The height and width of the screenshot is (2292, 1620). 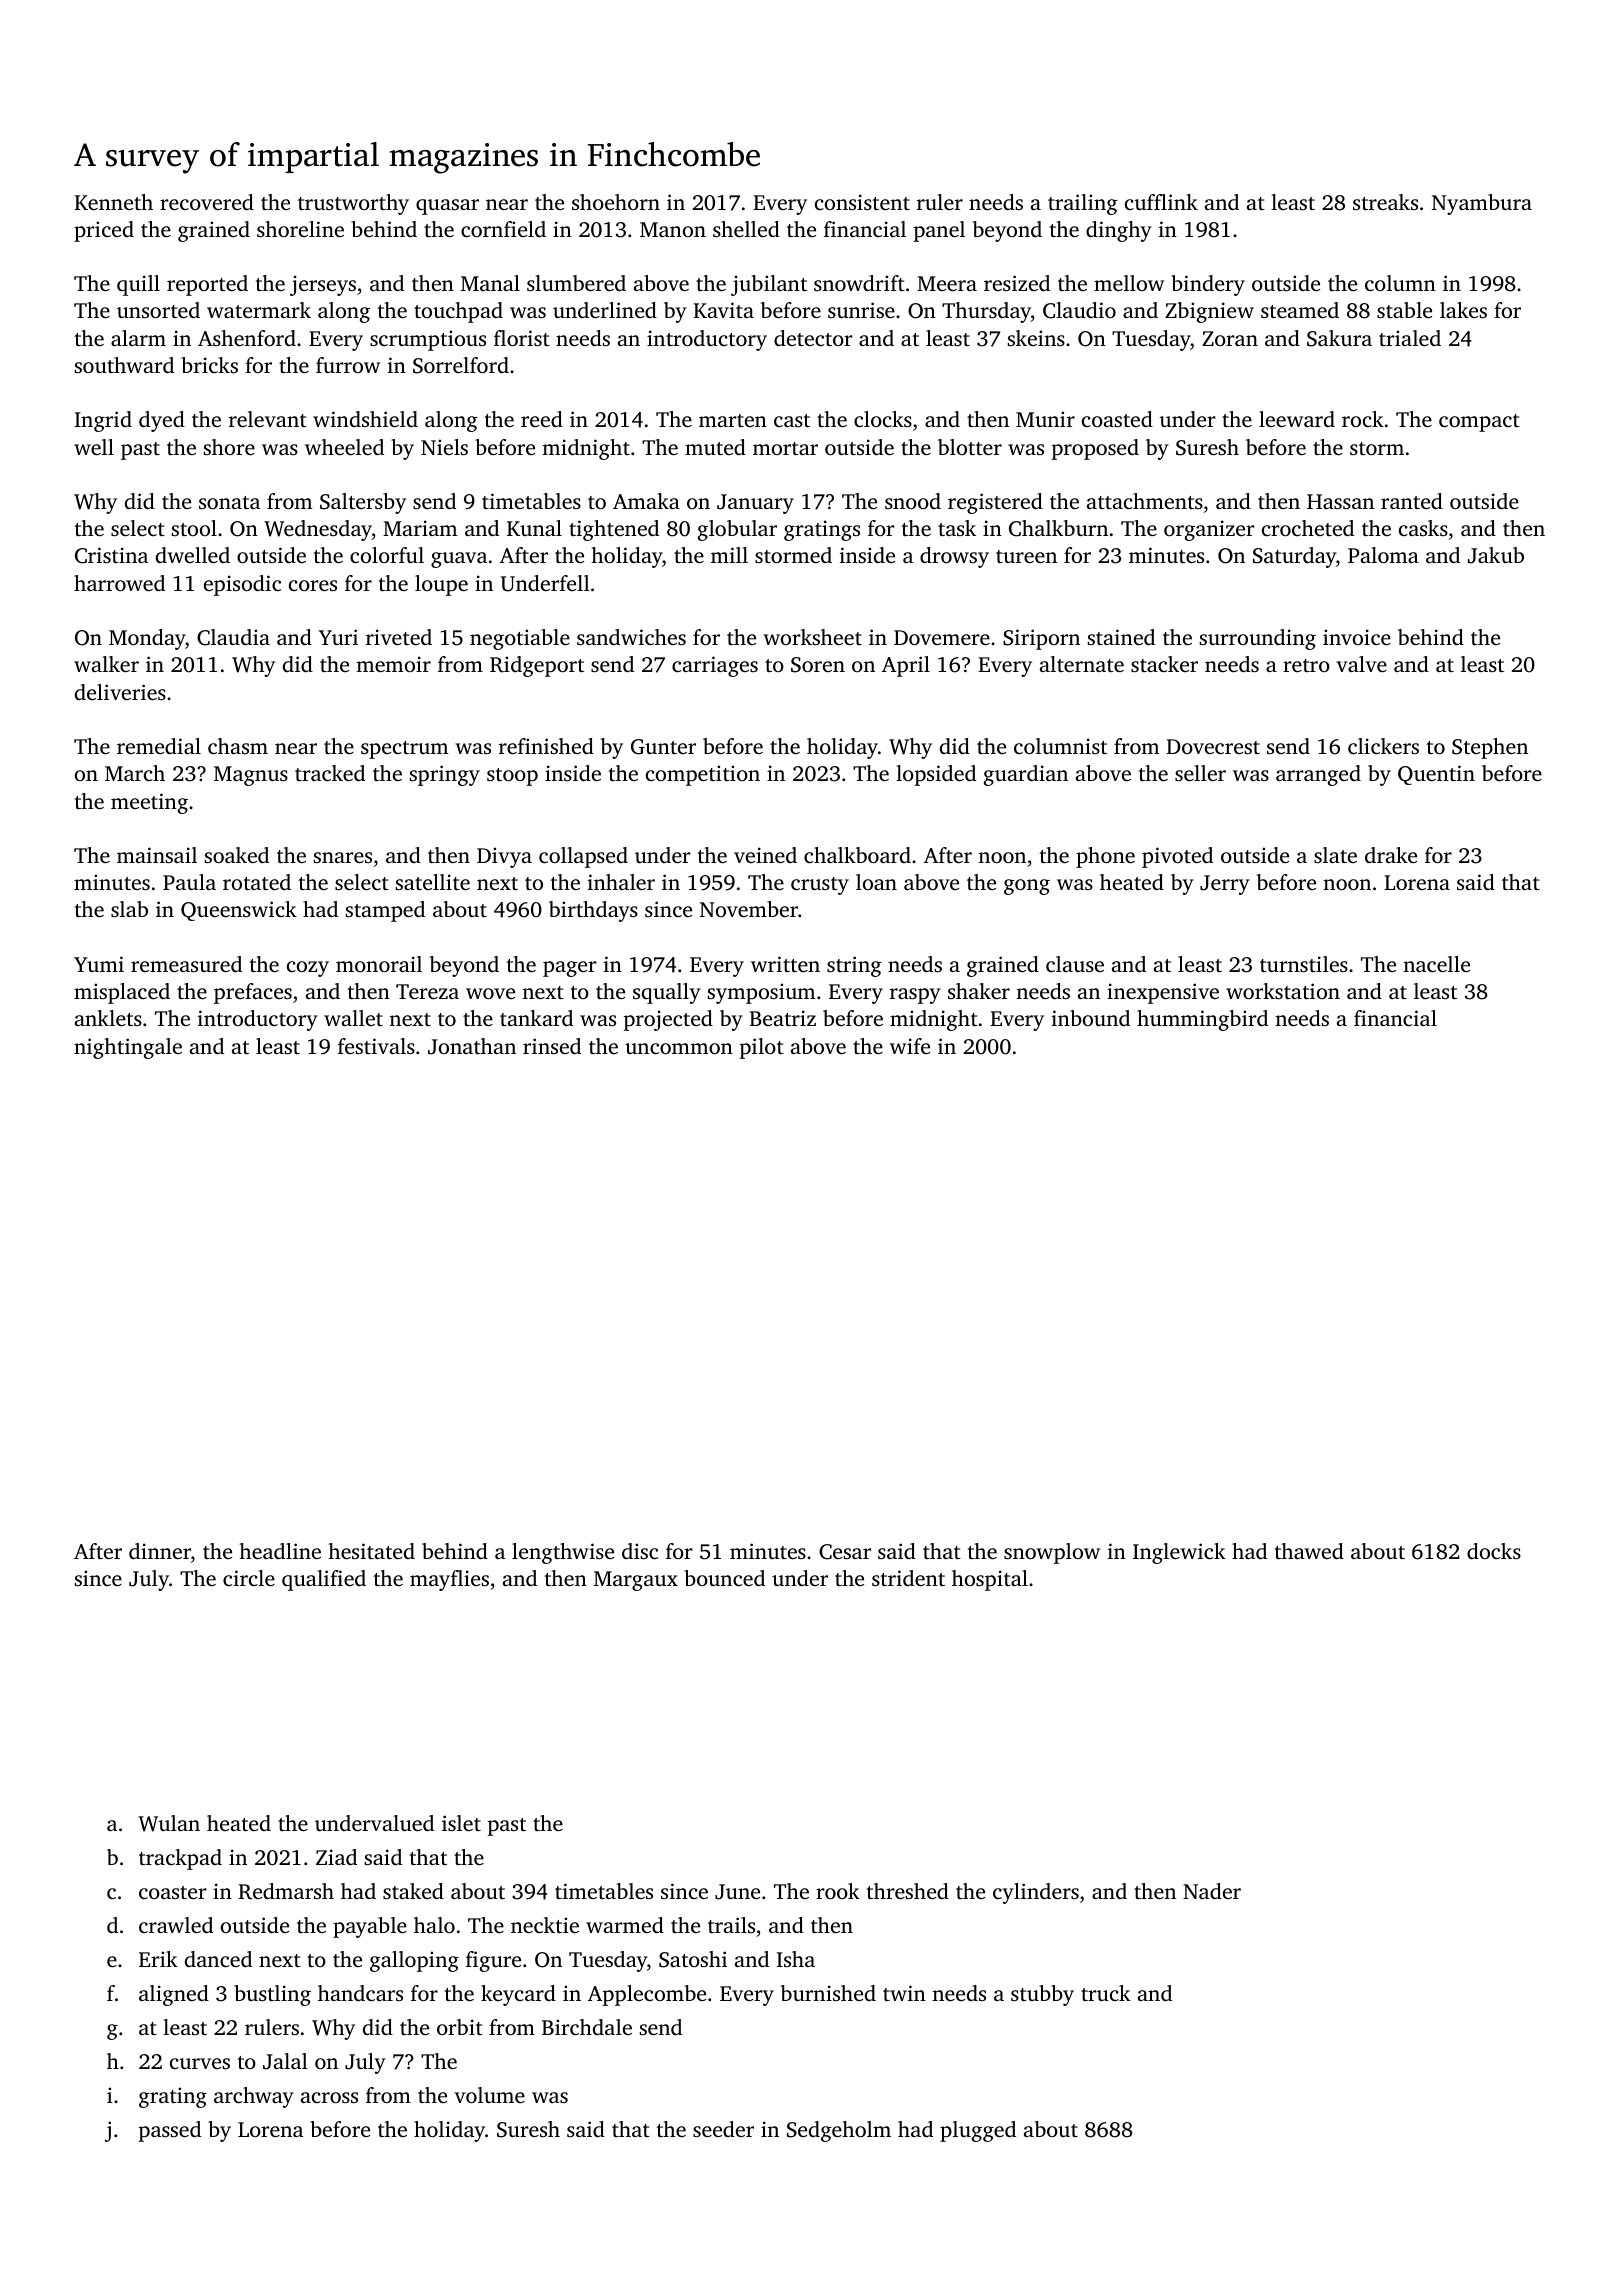 What do you see at coordinates (280, 1551) in the screenshot?
I see `headline` at bounding box center [280, 1551].
